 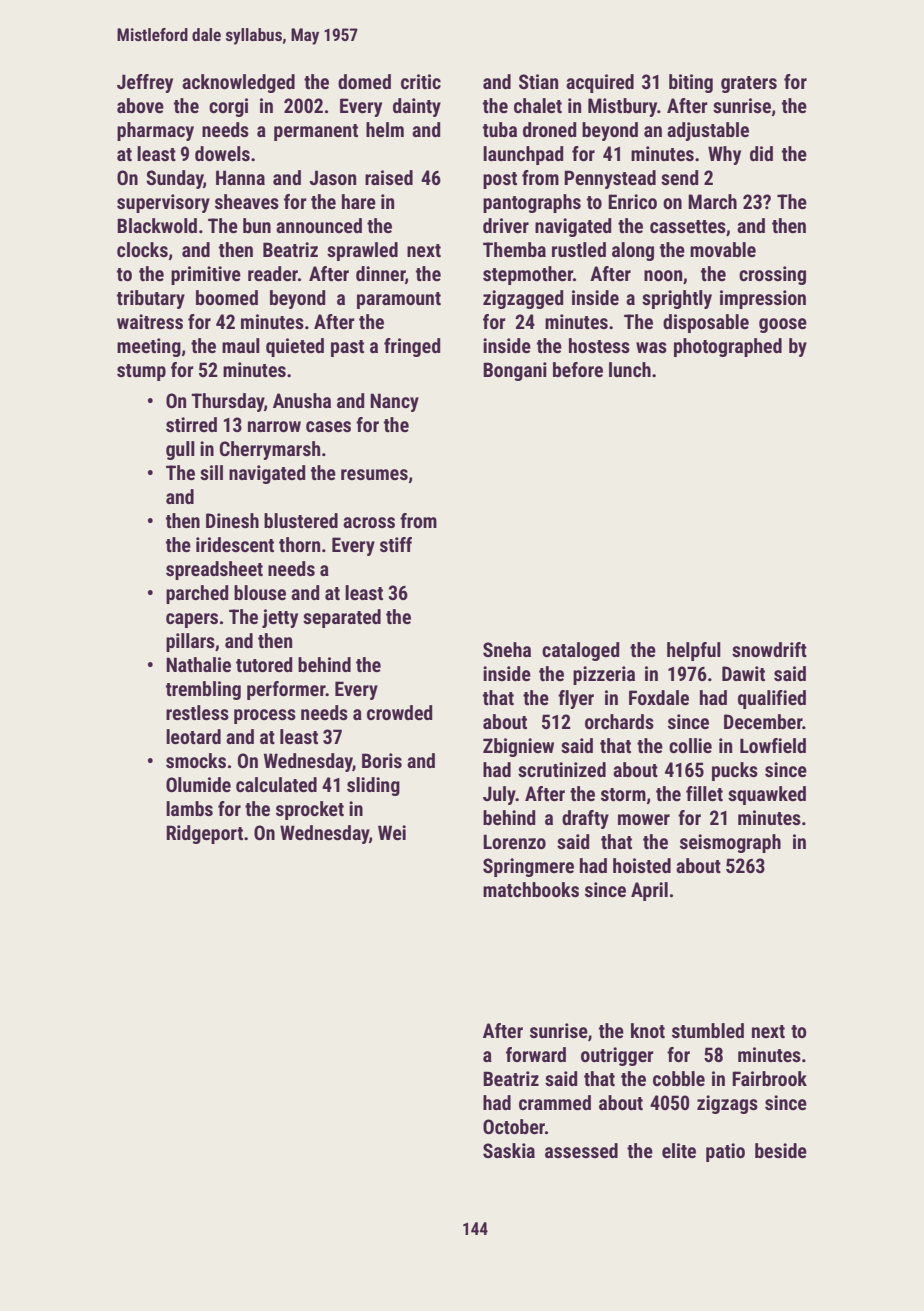 I want to click on lambs, so click(x=189, y=808).
